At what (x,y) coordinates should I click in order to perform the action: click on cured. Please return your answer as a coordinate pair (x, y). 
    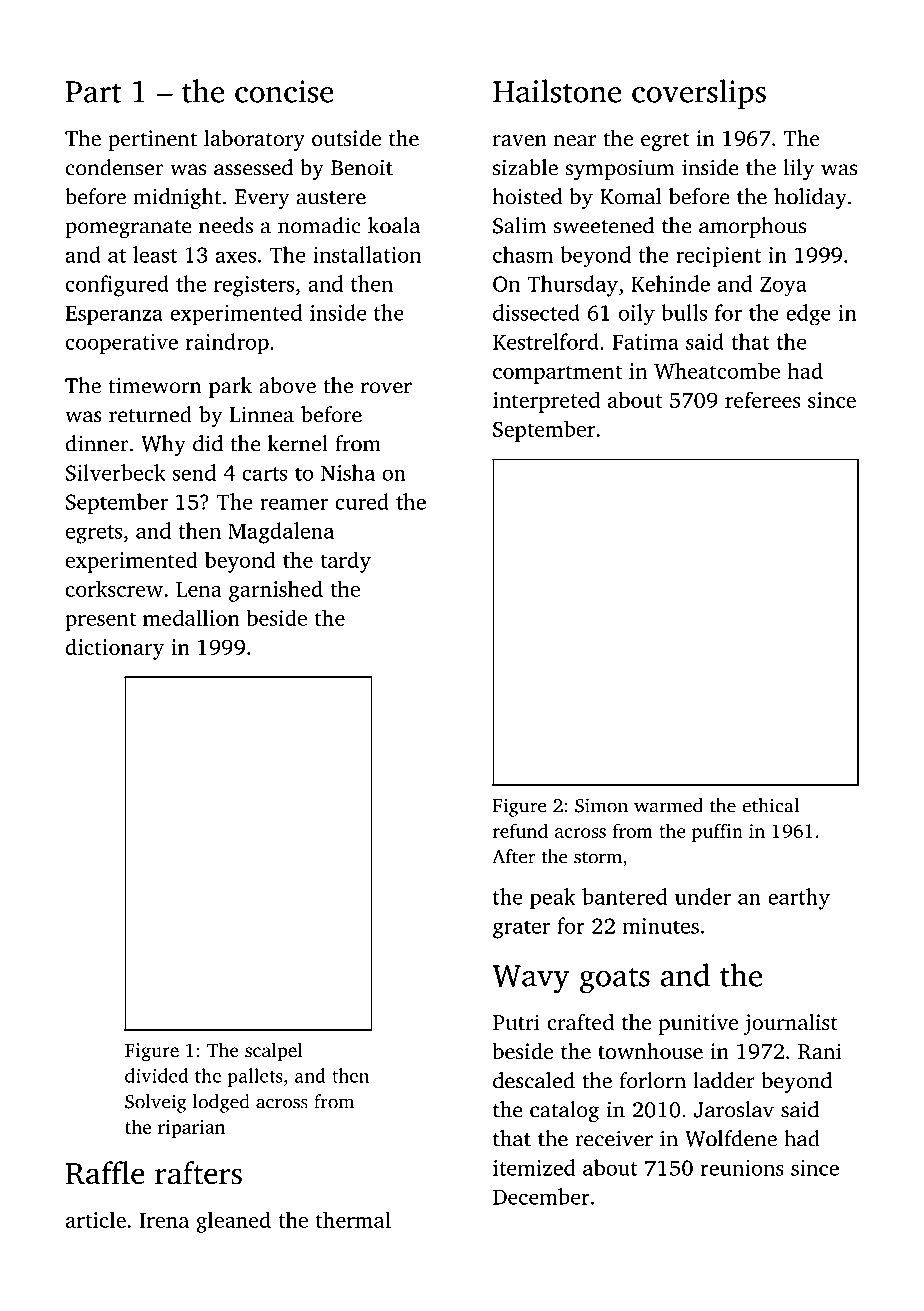
    Looking at the image, I should click on (362, 501).
